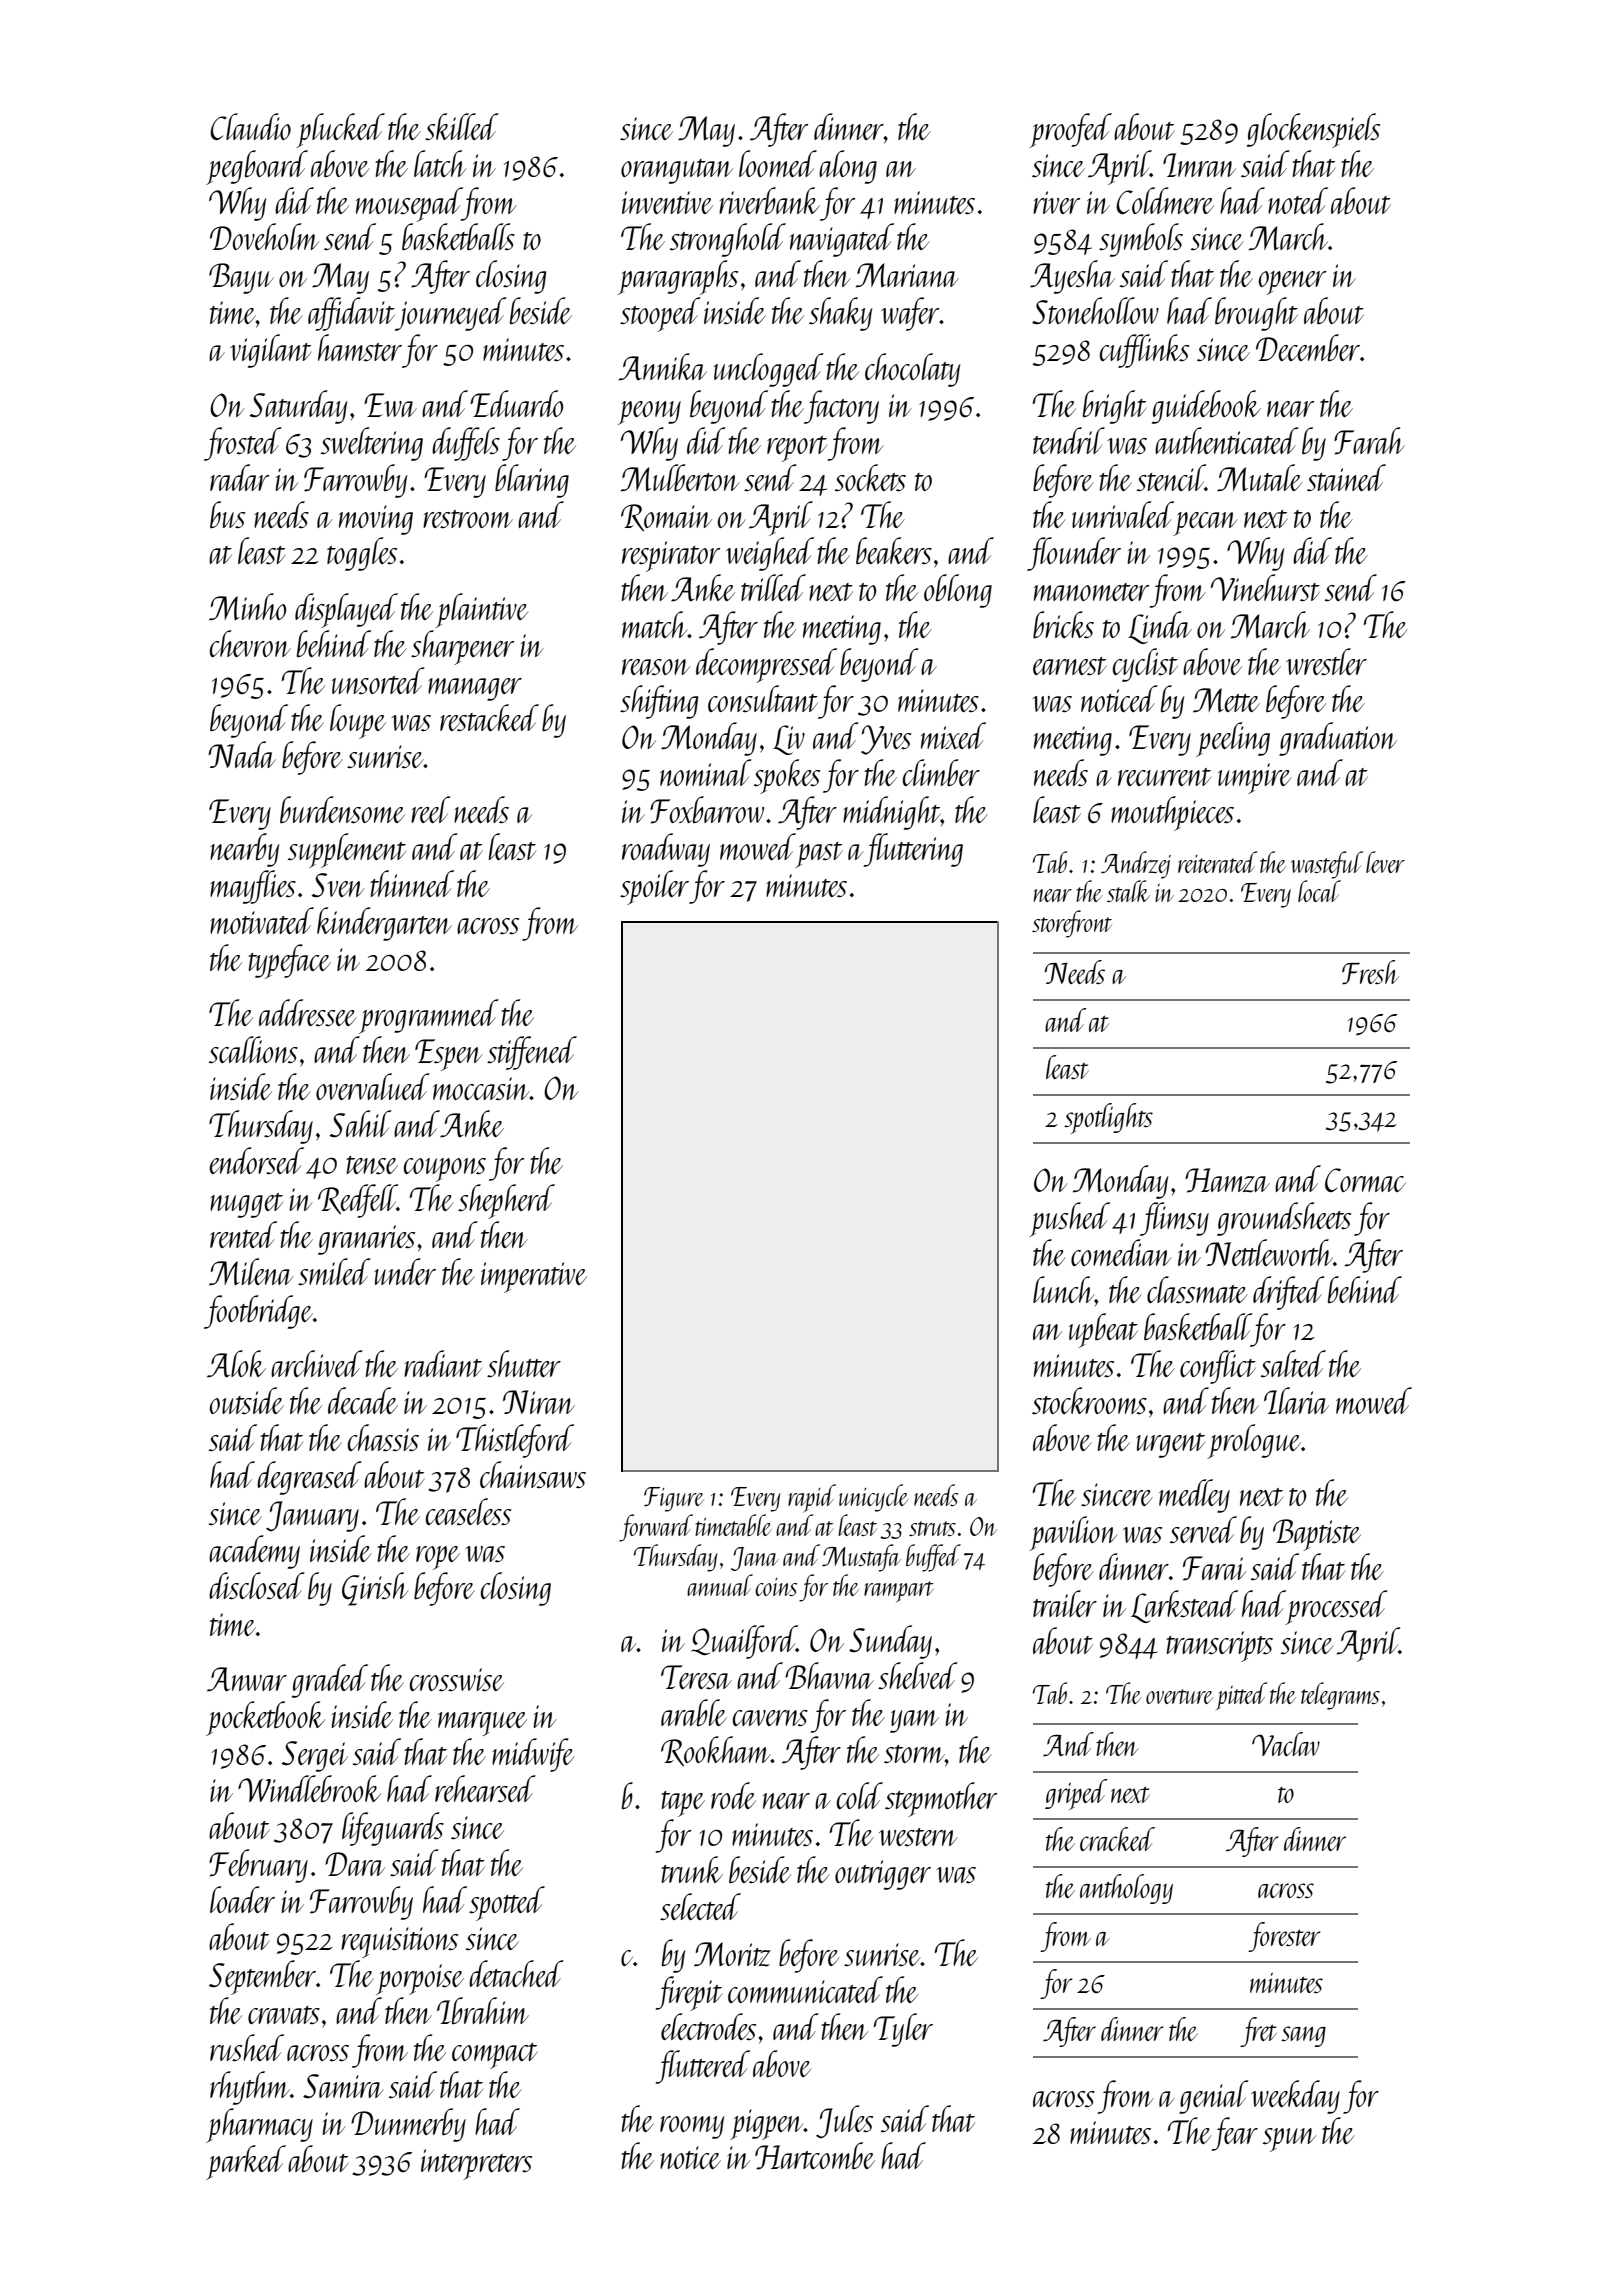 The width and height of the screenshot is (1620, 2292). What do you see at coordinates (378, 680) in the screenshot?
I see `unsorted` at bounding box center [378, 680].
